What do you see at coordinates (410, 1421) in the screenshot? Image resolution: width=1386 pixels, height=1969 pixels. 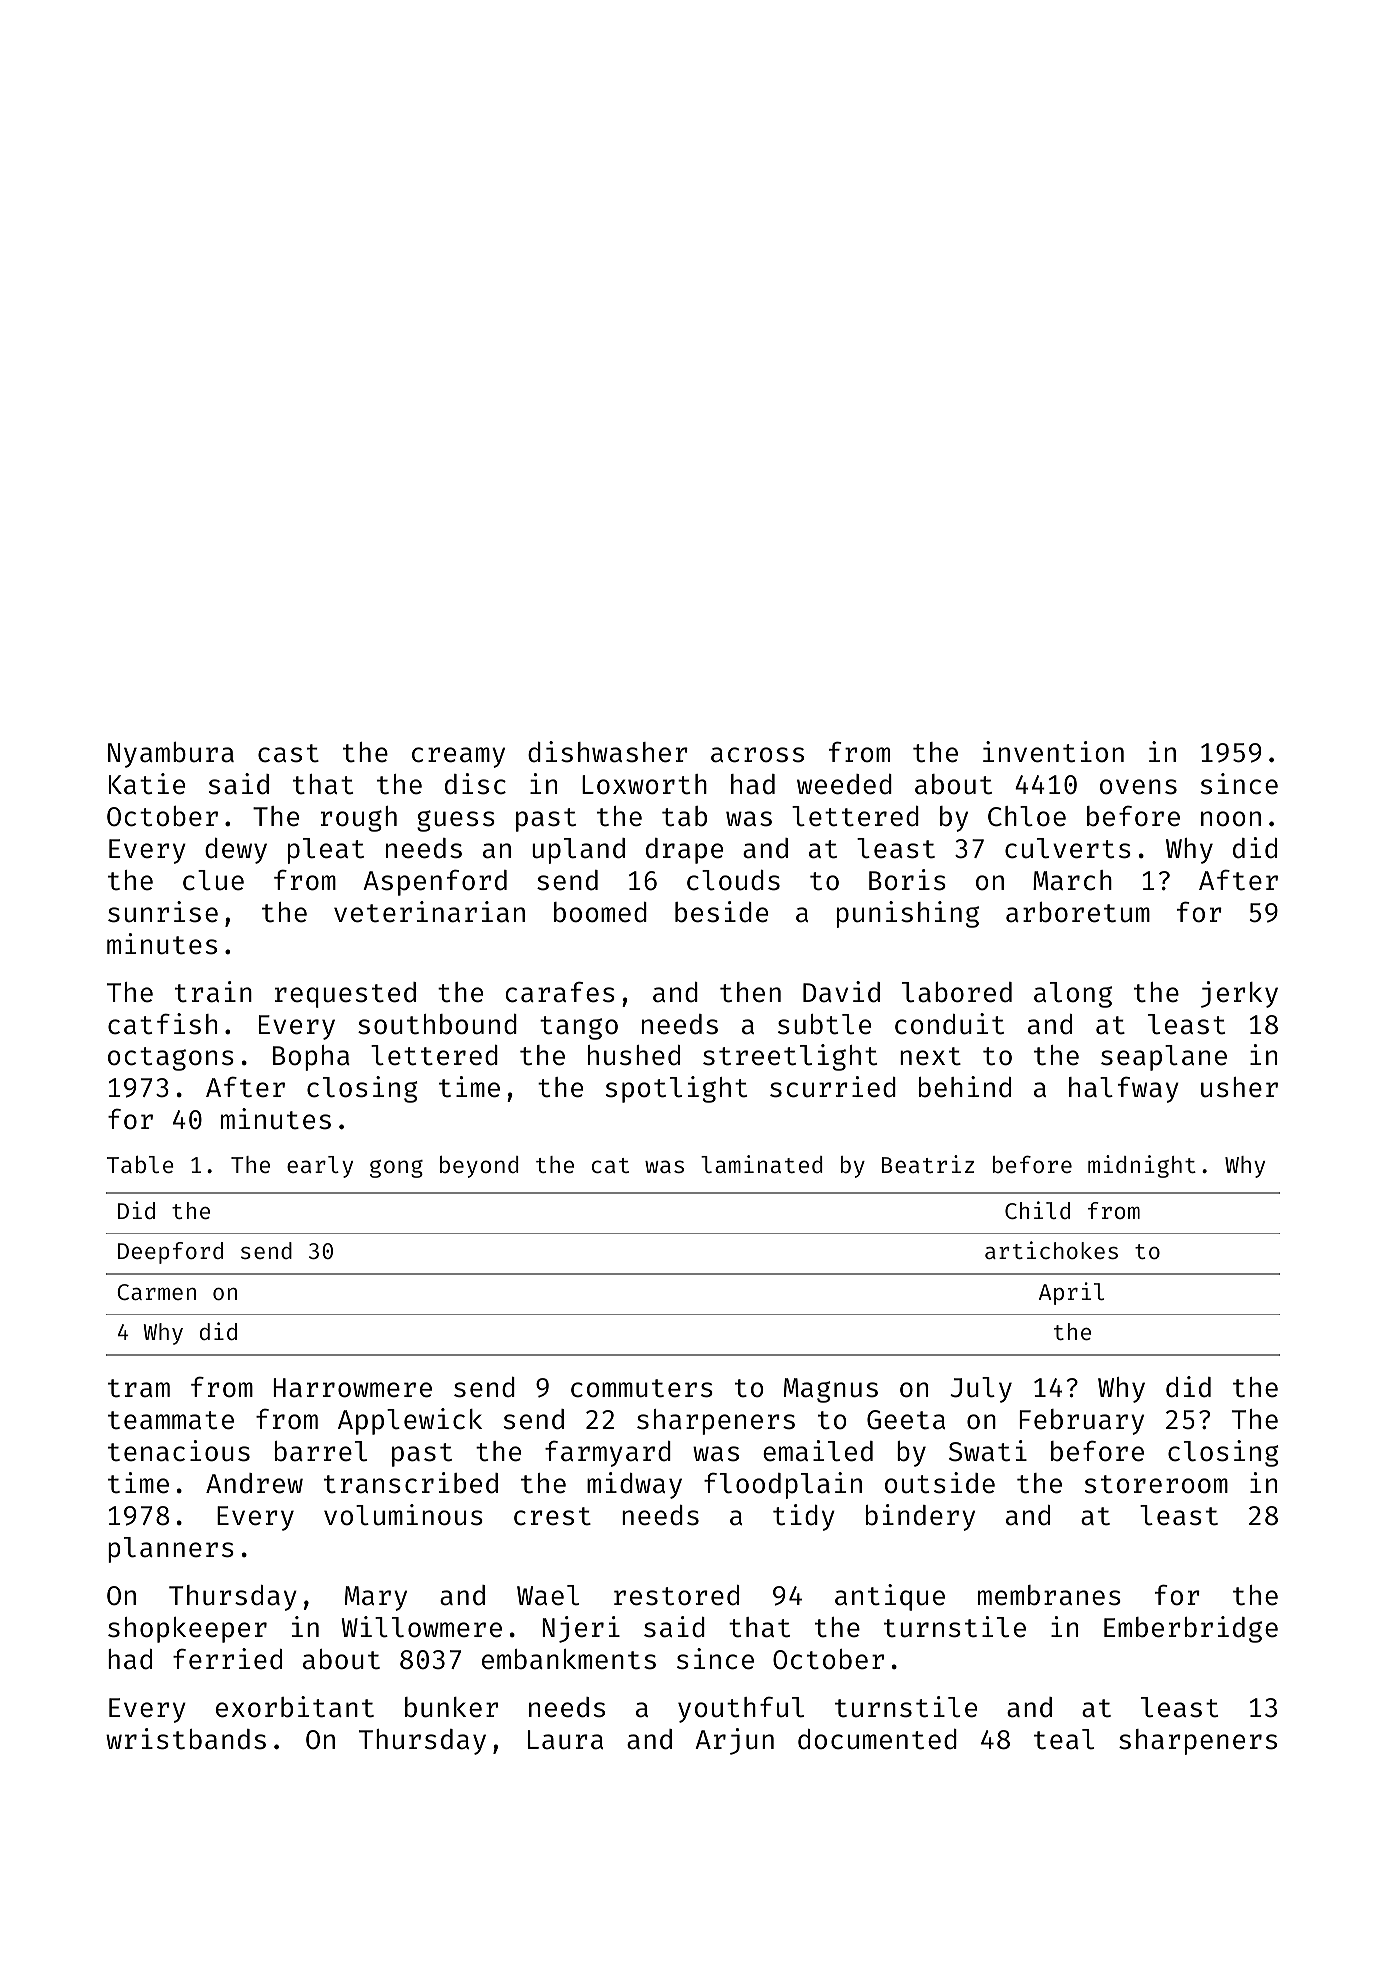 I see `Applewick` at bounding box center [410, 1421].
